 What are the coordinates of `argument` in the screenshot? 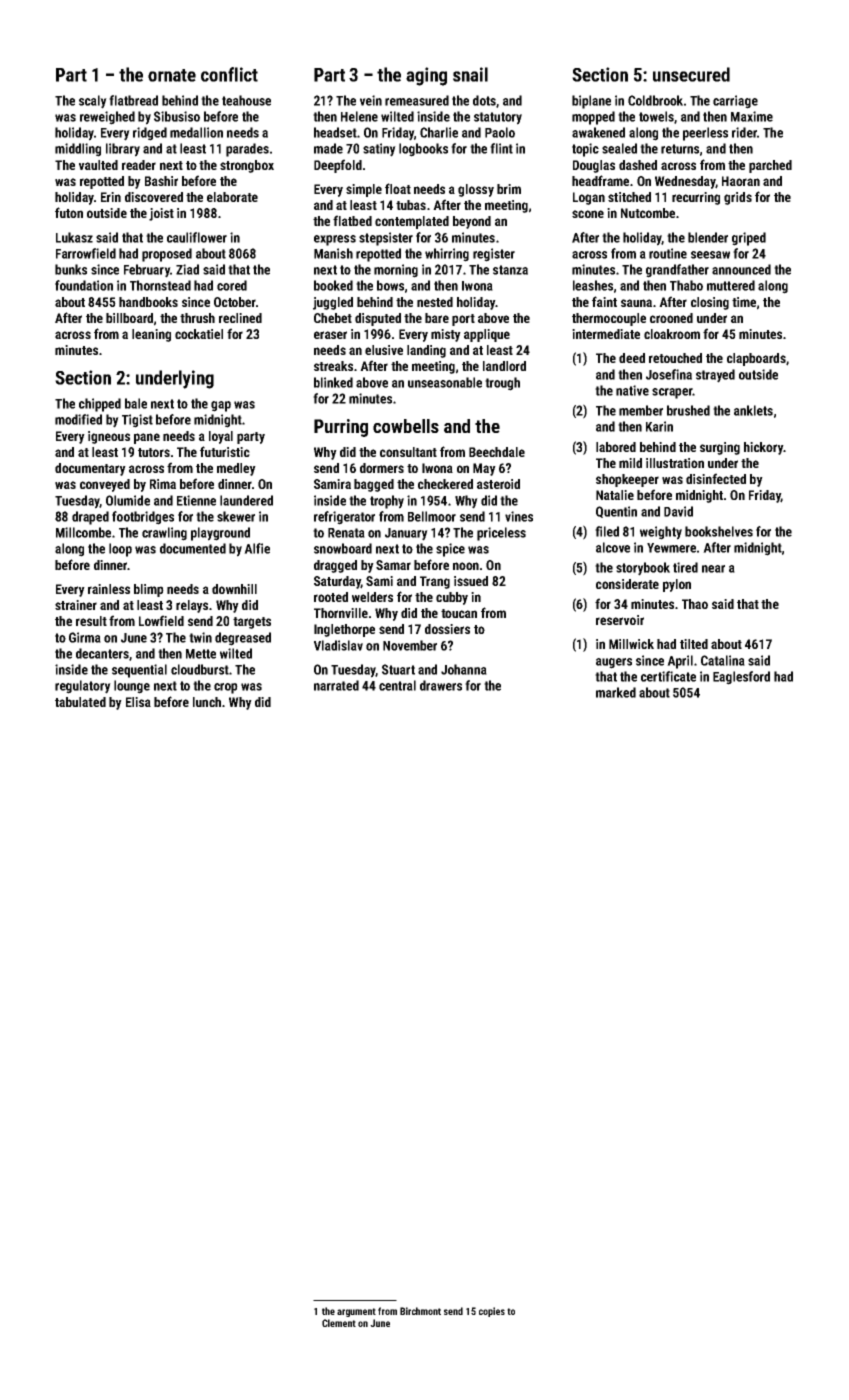 It's located at (356, 1312).
